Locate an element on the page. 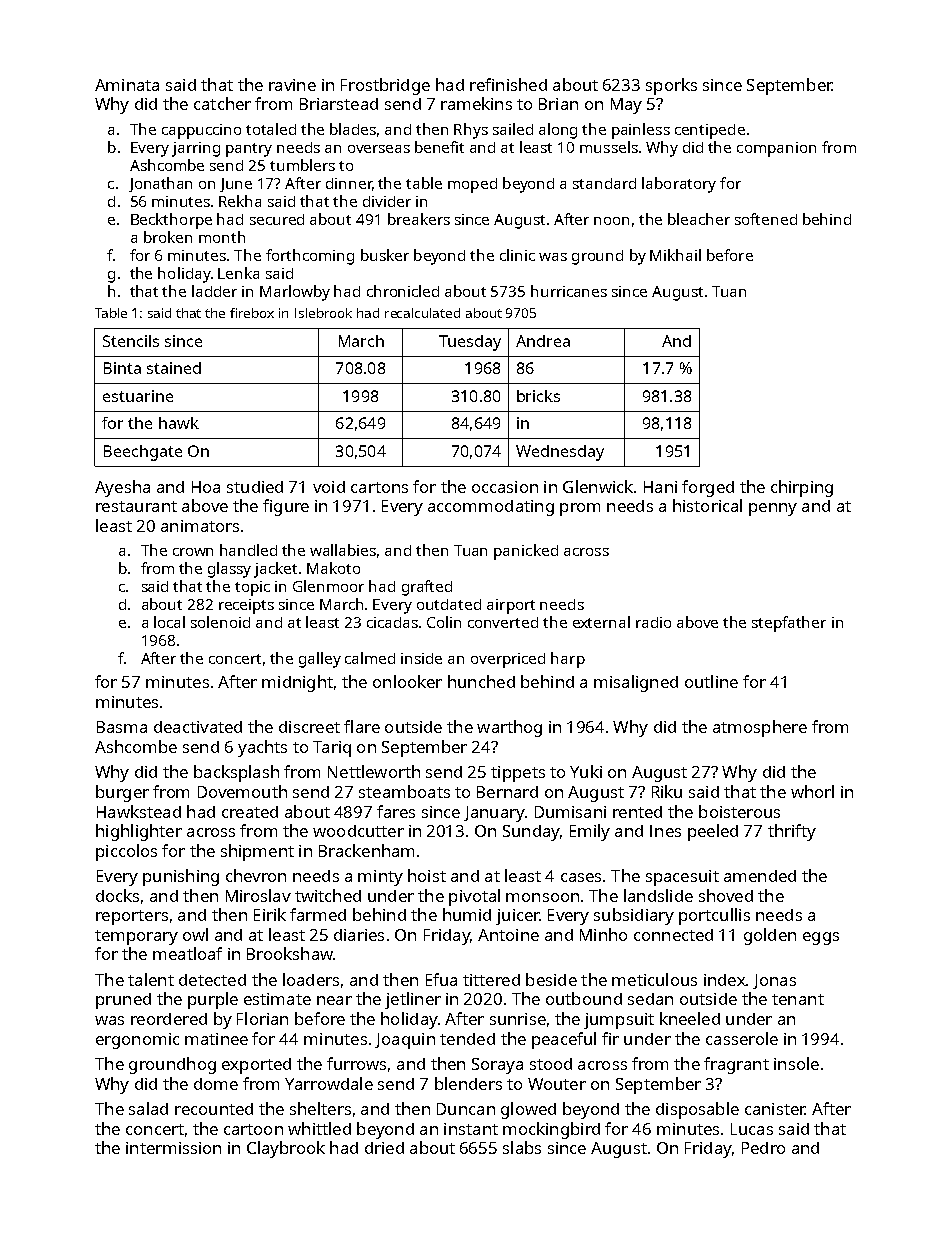 This page has height=1233, width=952. Dovemouth is located at coordinates (242, 791).
